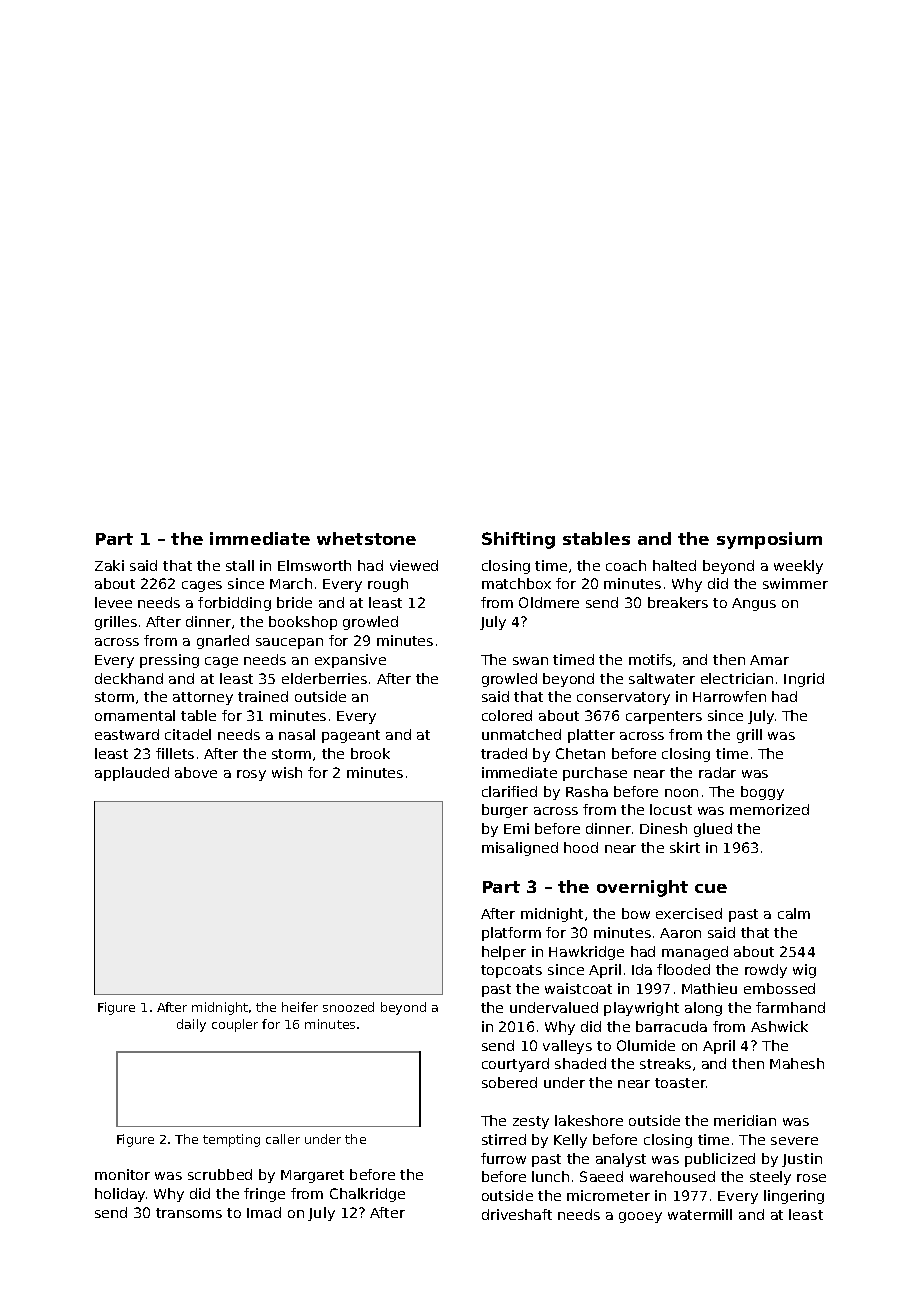 The height and width of the screenshot is (1308, 924). What do you see at coordinates (729, 696) in the screenshot?
I see `Harrowfen` at bounding box center [729, 696].
